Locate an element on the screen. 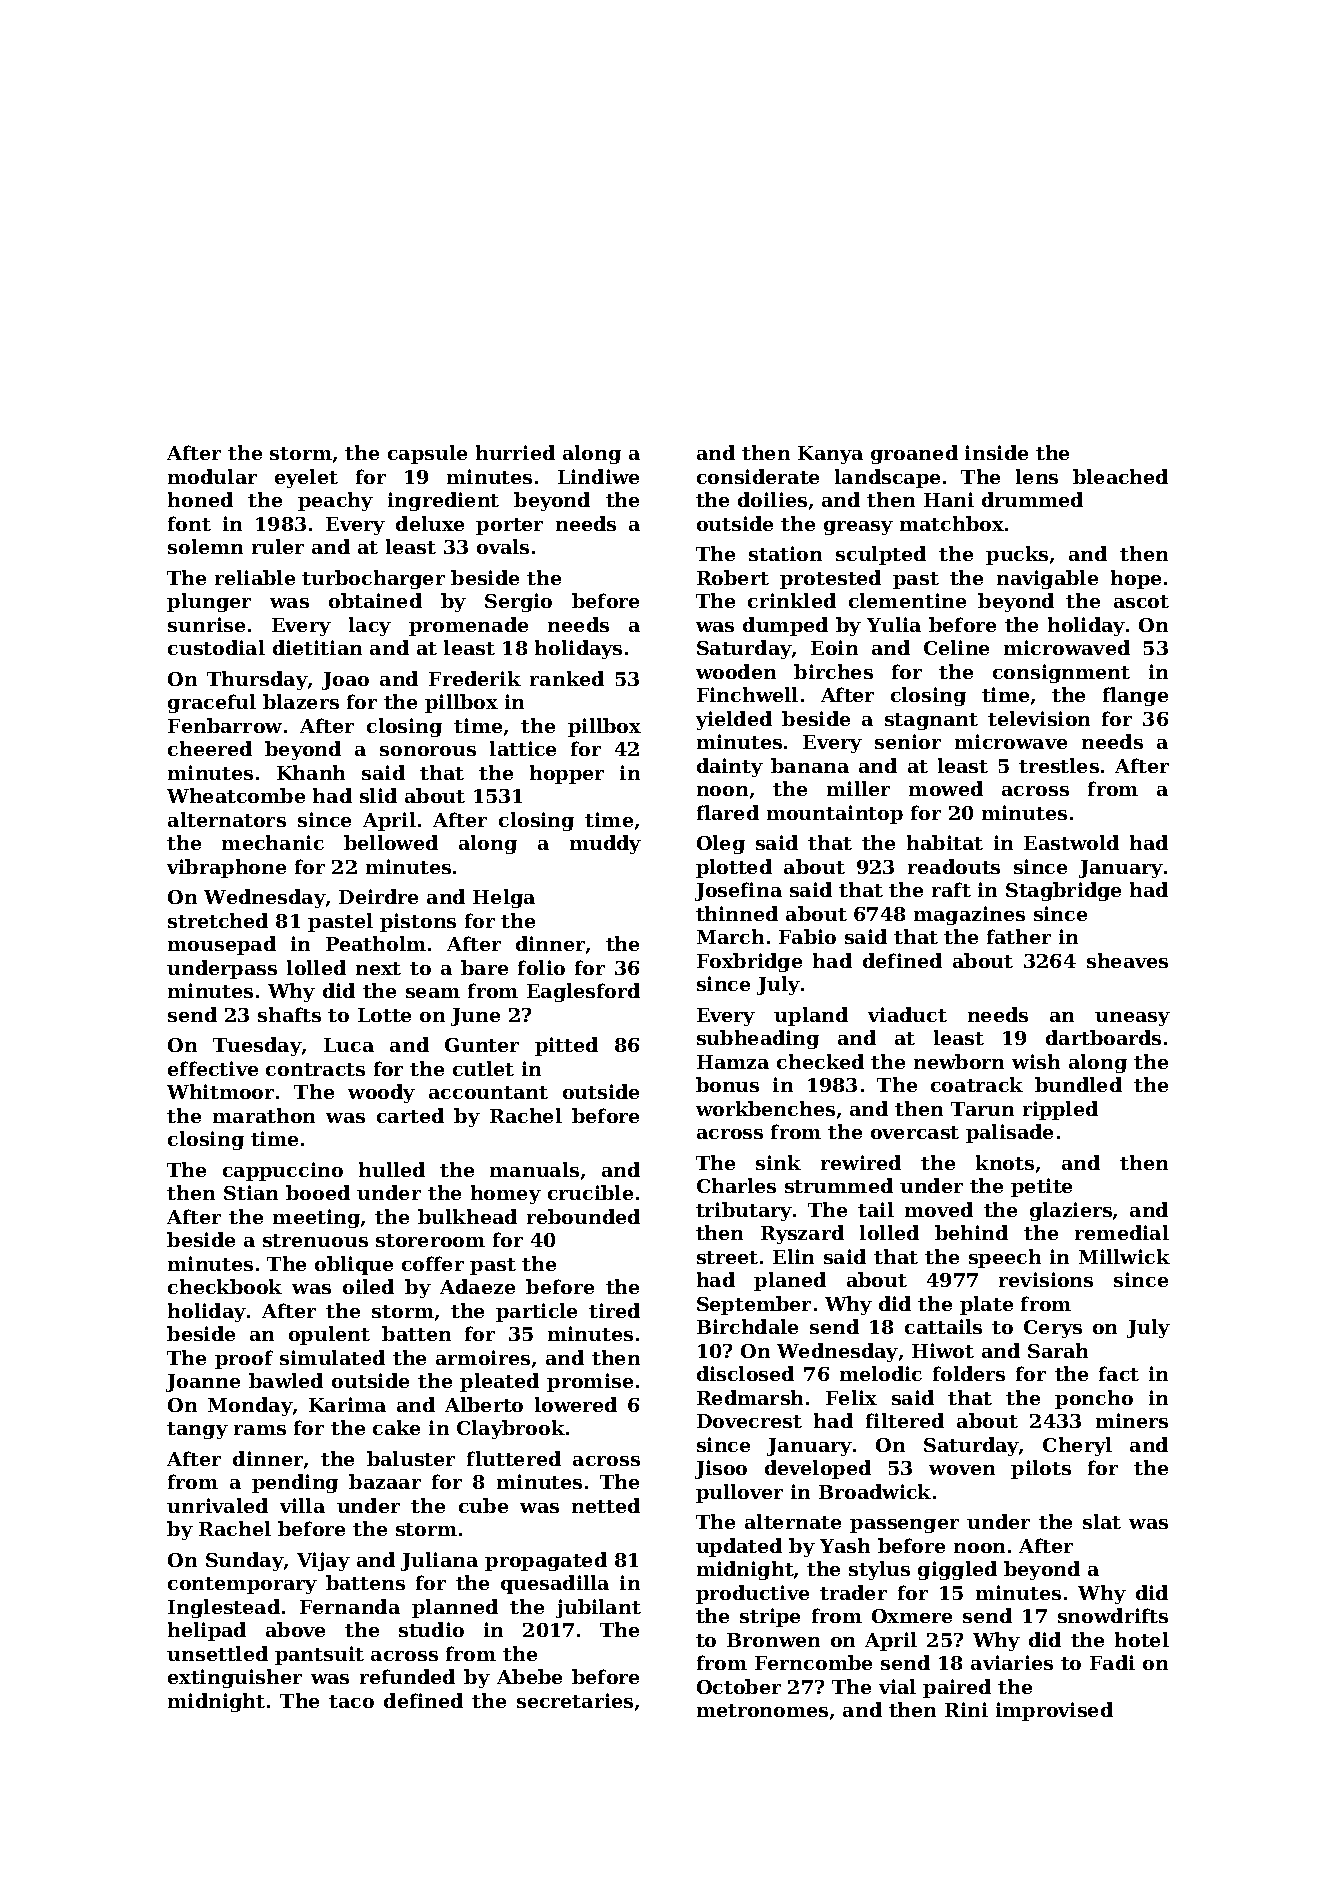  Eaglesford is located at coordinates (583, 992).
